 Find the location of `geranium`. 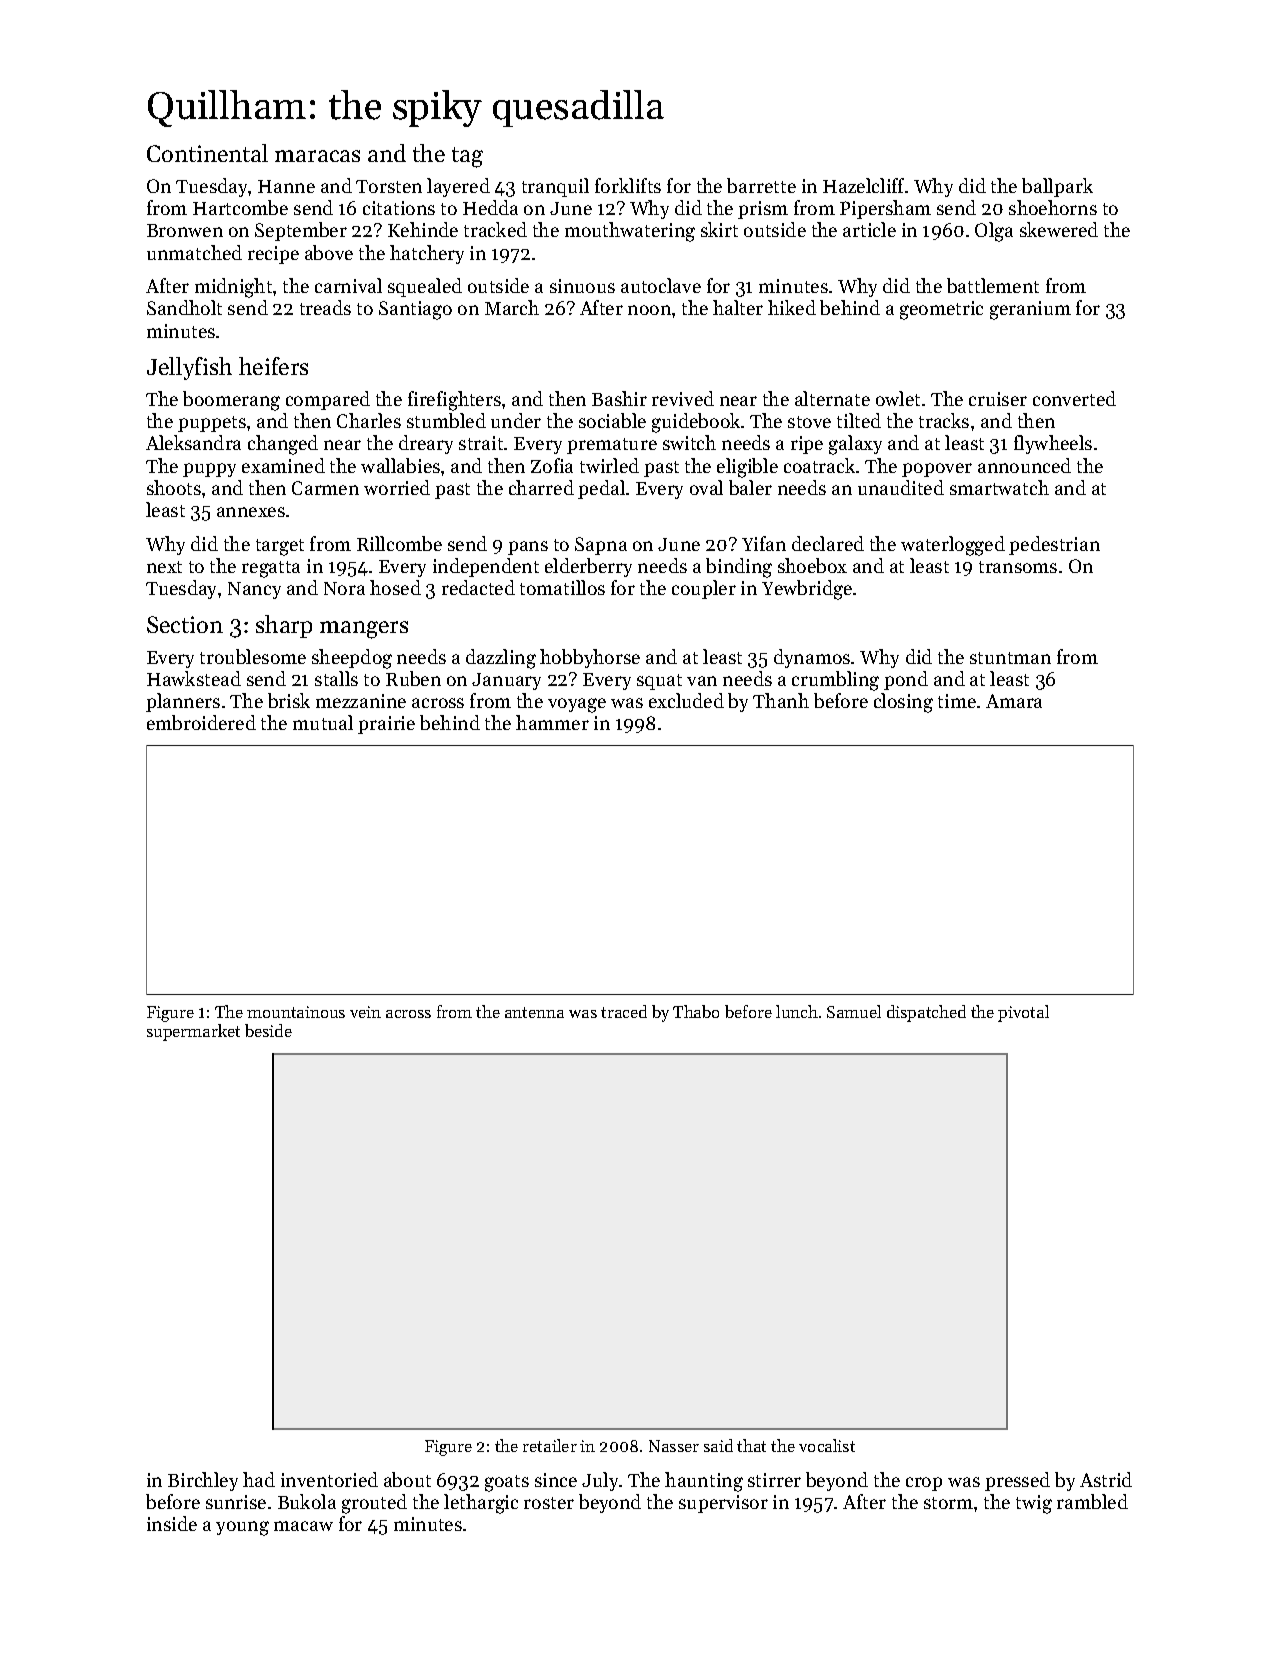

geranium is located at coordinates (1030, 310).
